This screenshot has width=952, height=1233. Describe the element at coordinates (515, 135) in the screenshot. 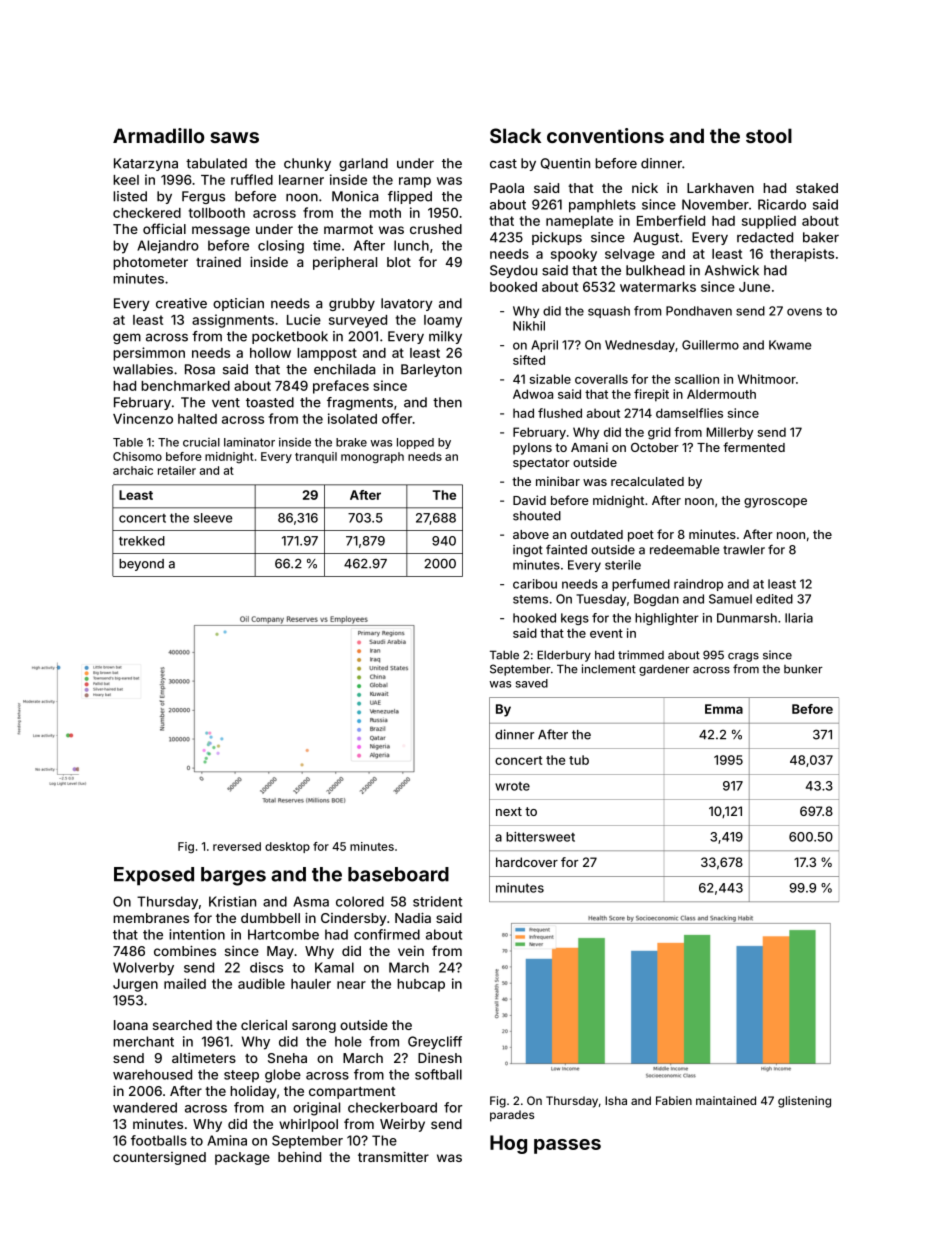

I see `Slack` at that location.
